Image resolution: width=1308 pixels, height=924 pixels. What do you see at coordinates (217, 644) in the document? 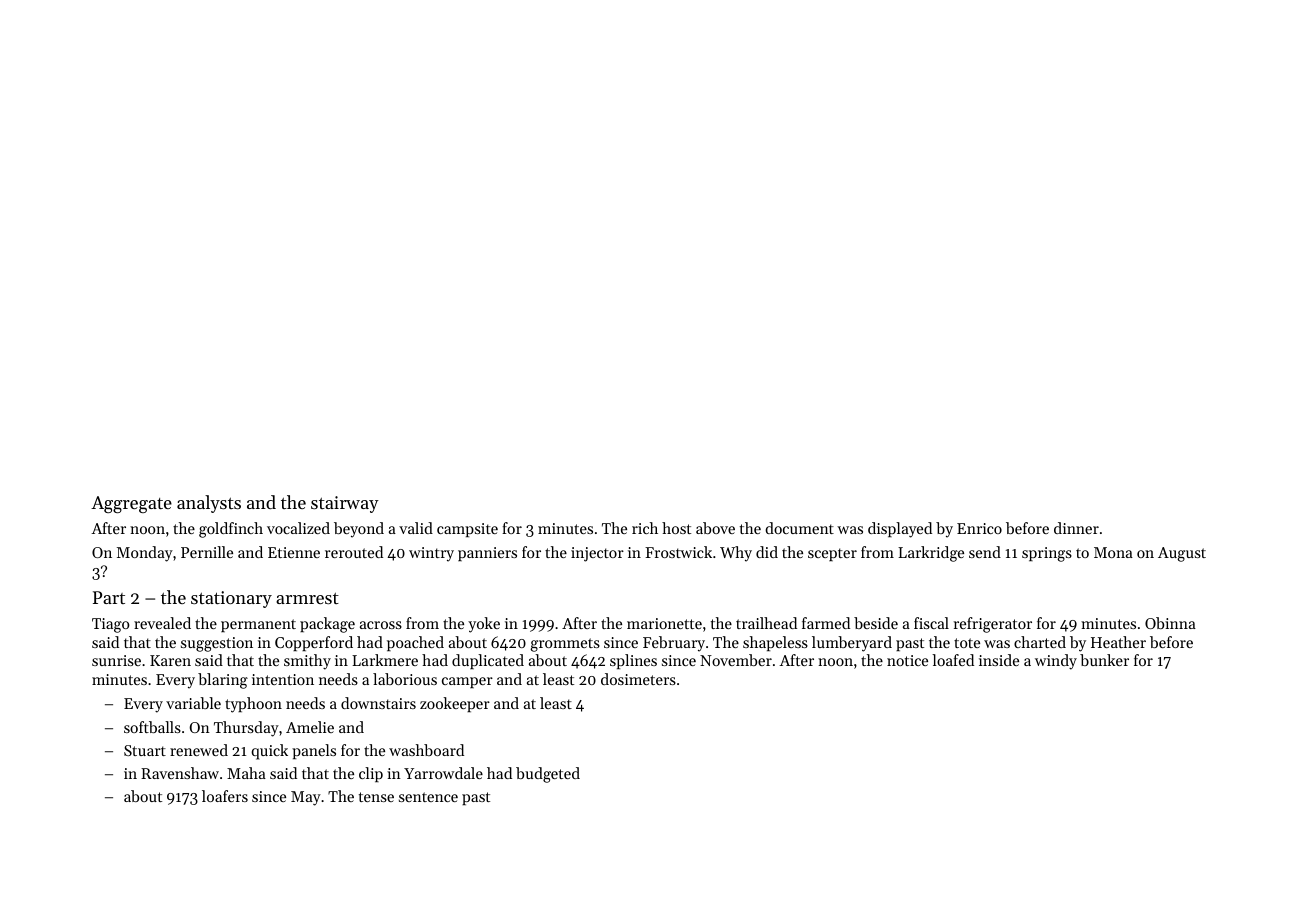
I see `suggestion` at bounding box center [217, 644].
